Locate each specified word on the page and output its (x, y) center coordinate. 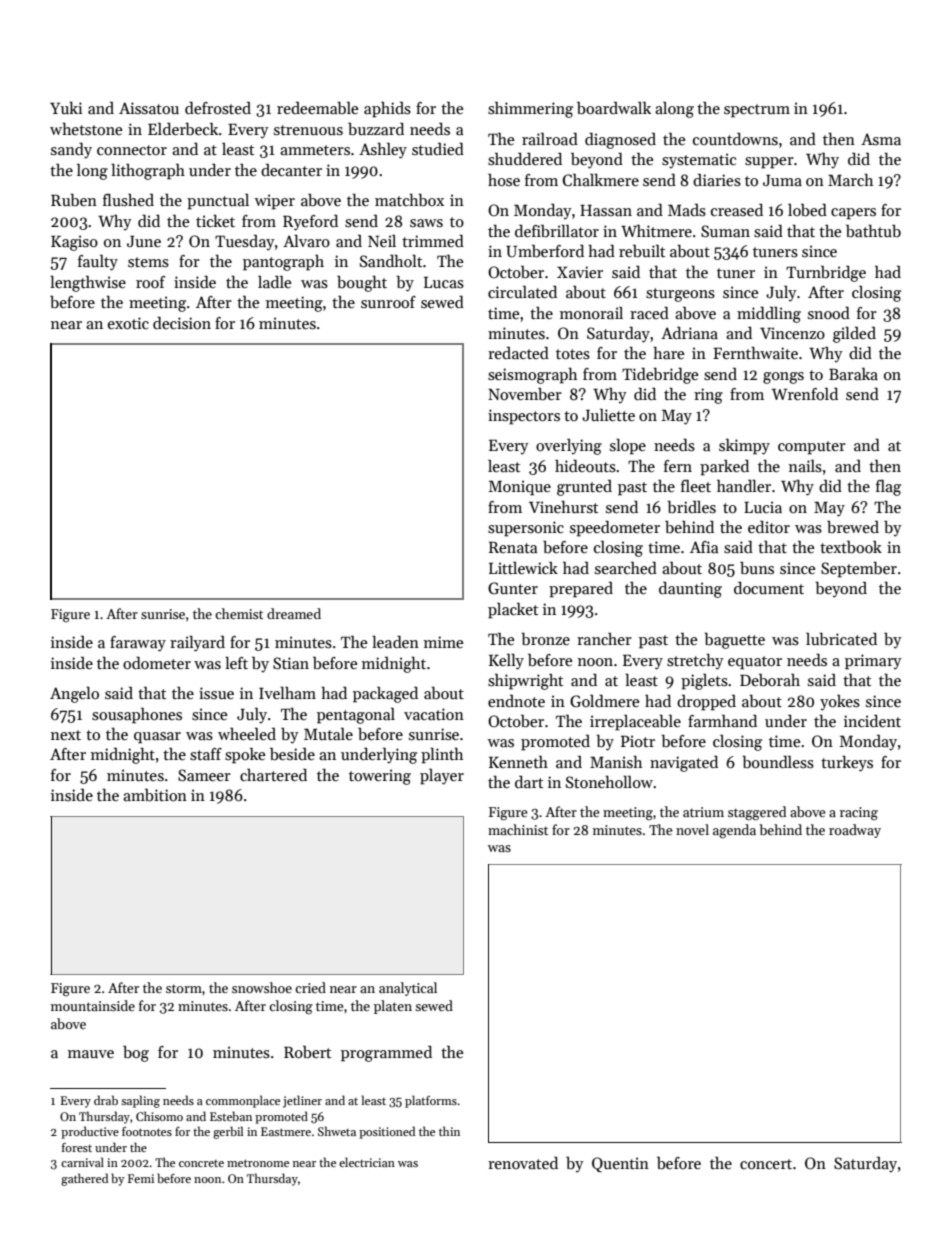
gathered (84, 1179)
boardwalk (614, 108)
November (525, 393)
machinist (518, 829)
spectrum (757, 111)
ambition (155, 795)
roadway (855, 831)
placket (513, 611)
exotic (128, 323)
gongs (783, 378)
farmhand (722, 720)
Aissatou (149, 108)
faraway (138, 644)
